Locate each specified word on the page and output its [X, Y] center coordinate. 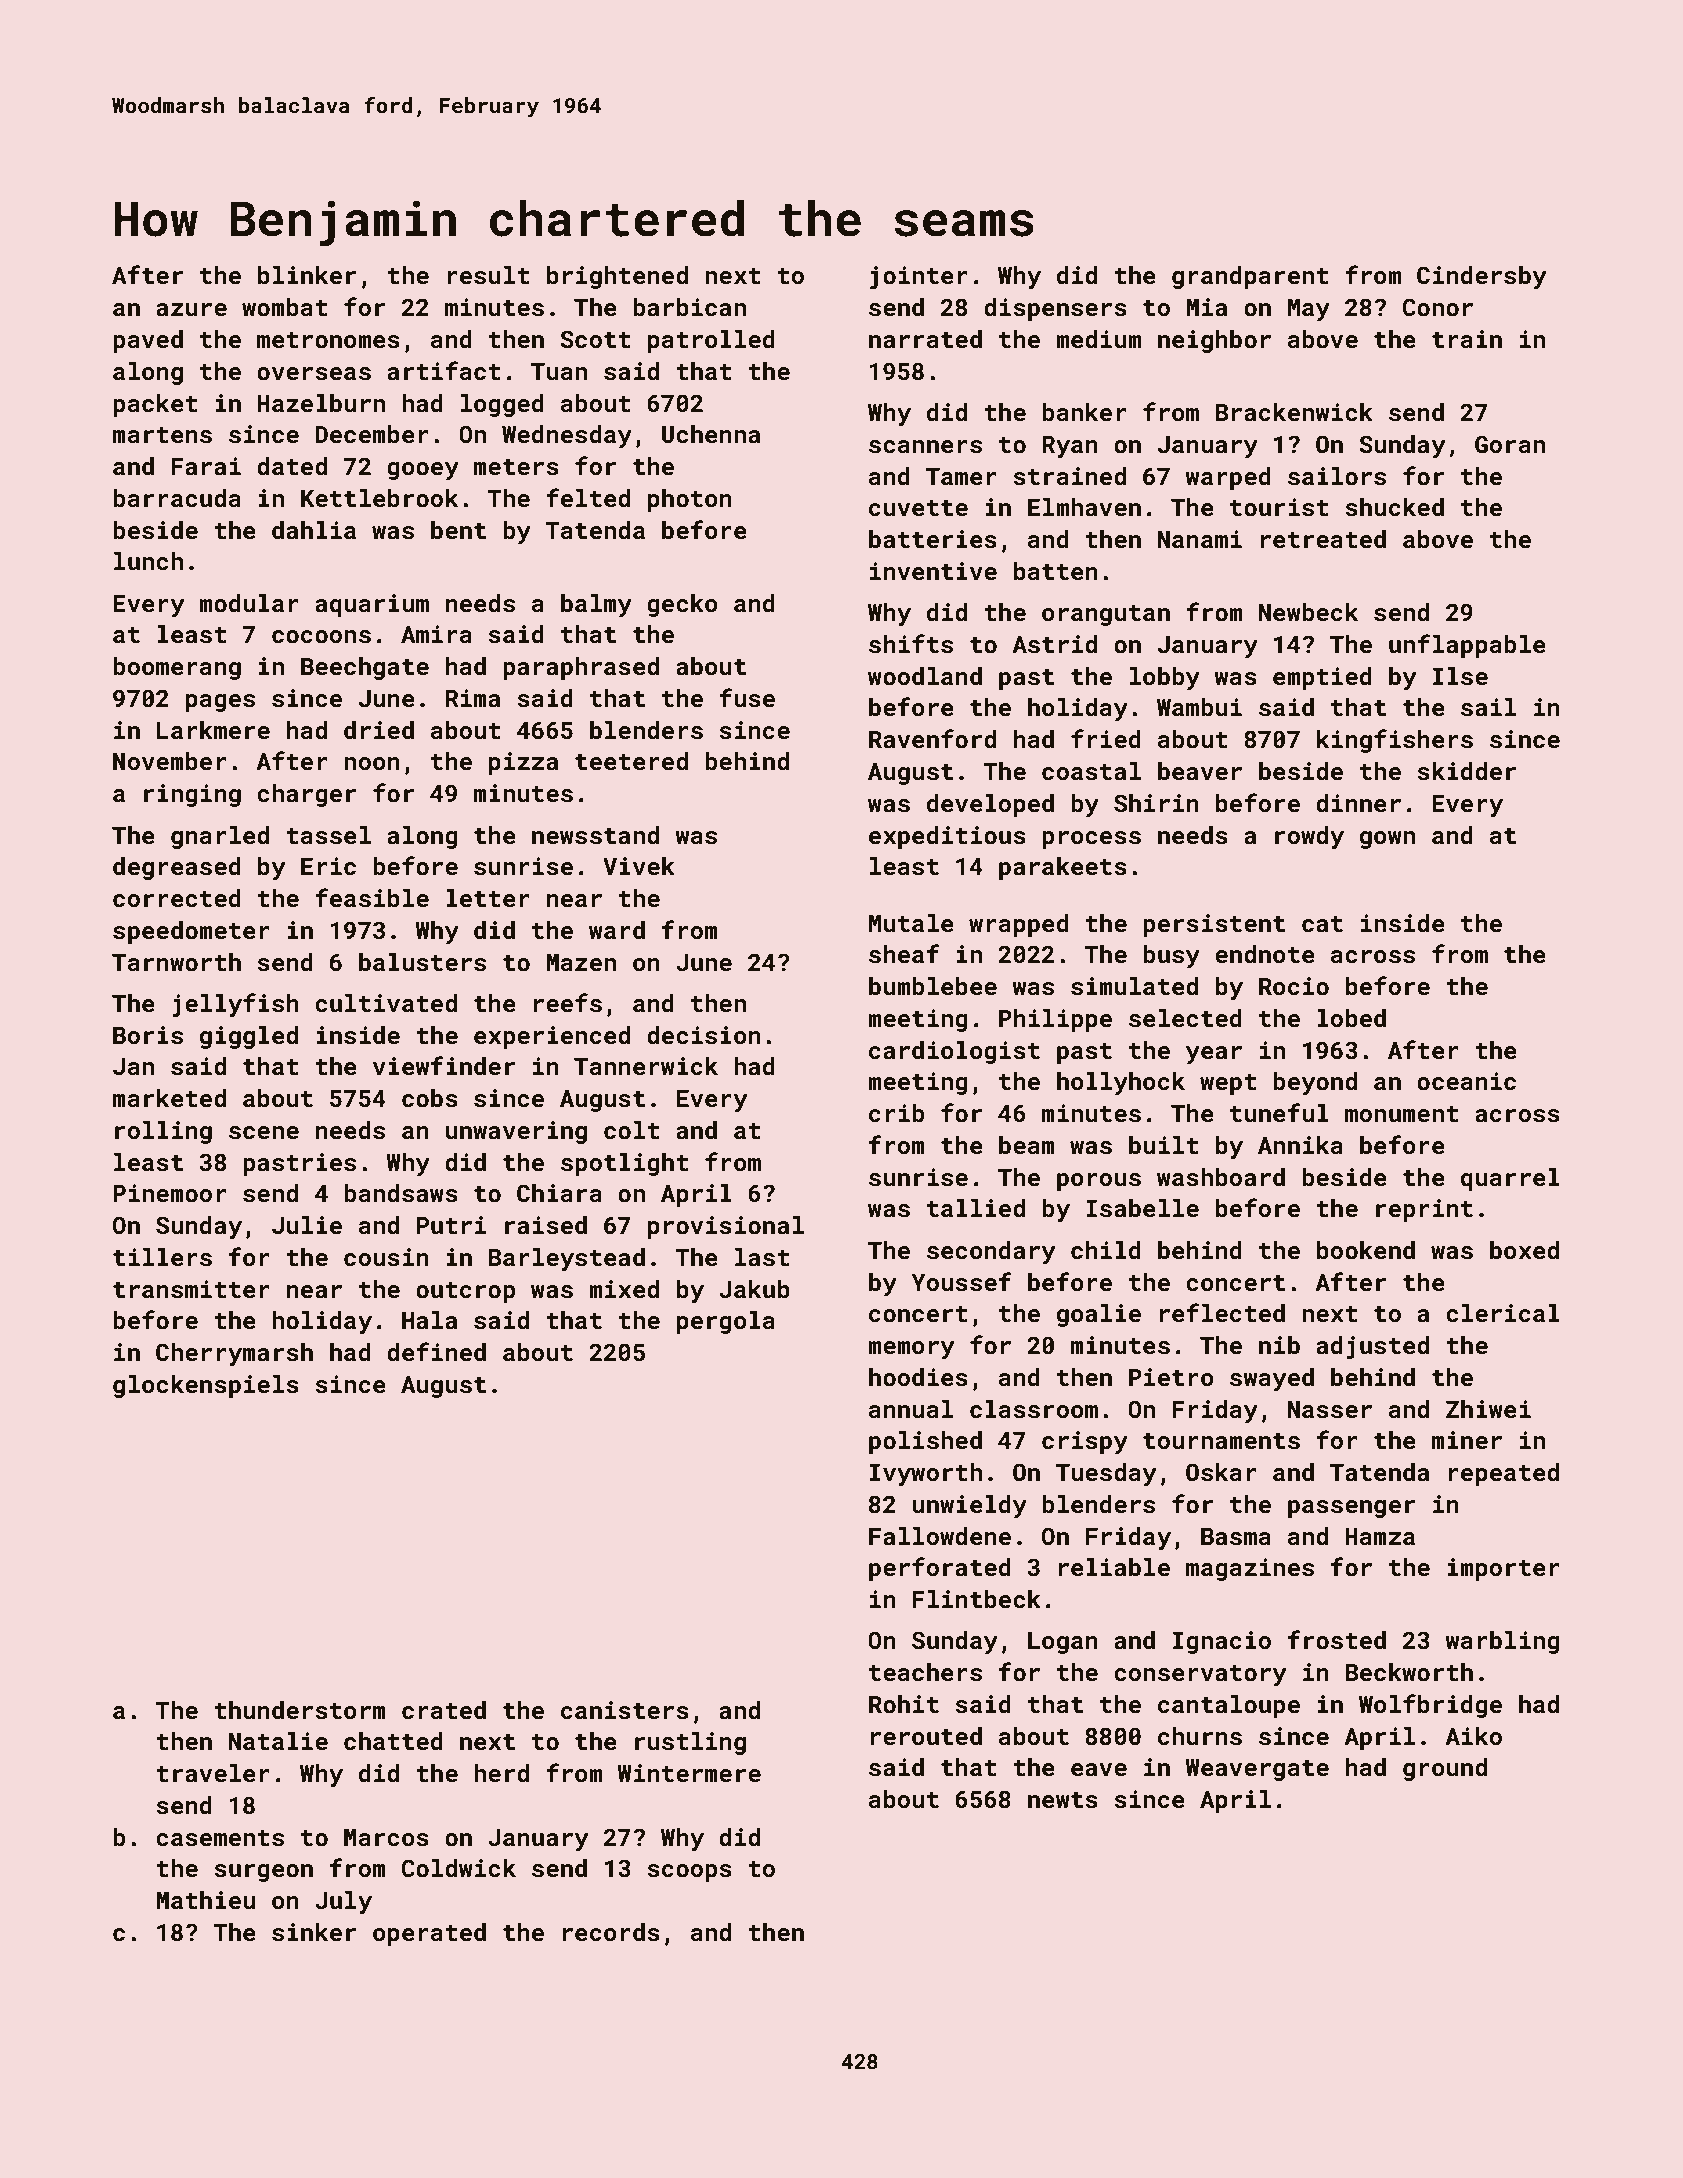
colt [632, 1130]
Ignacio [1222, 1642]
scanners [925, 447]
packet [155, 405]
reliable [1114, 1567]
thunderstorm [300, 1710]
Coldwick [459, 1868]
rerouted [926, 1736]
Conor [1438, 307]
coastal [1091, 771]
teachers [925, 1672]
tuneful [1279, 1113]
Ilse [1460, 676]
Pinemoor [170, 1193]
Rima [473, 698]
